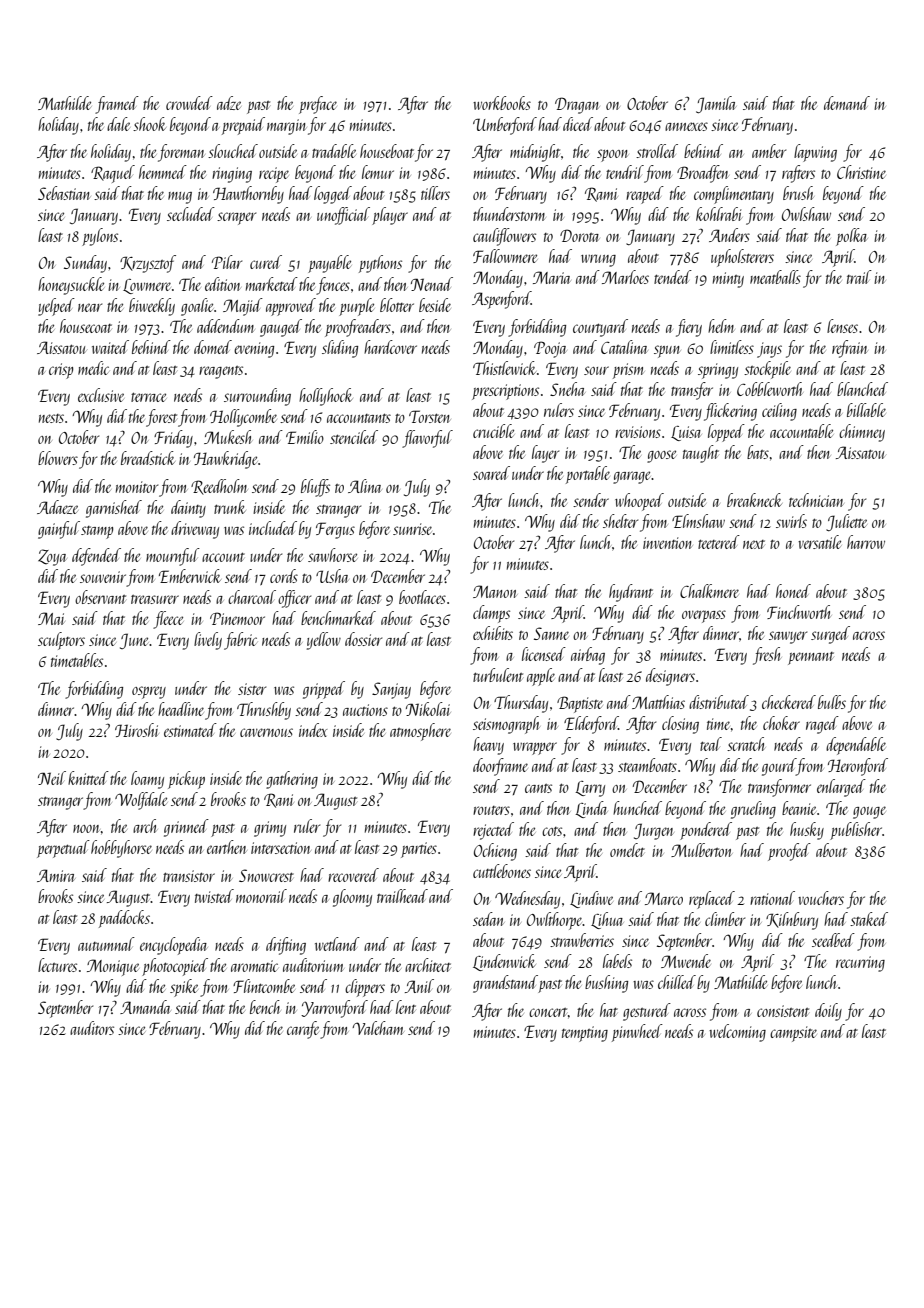  I want to click on framed, so click(117, 105).
